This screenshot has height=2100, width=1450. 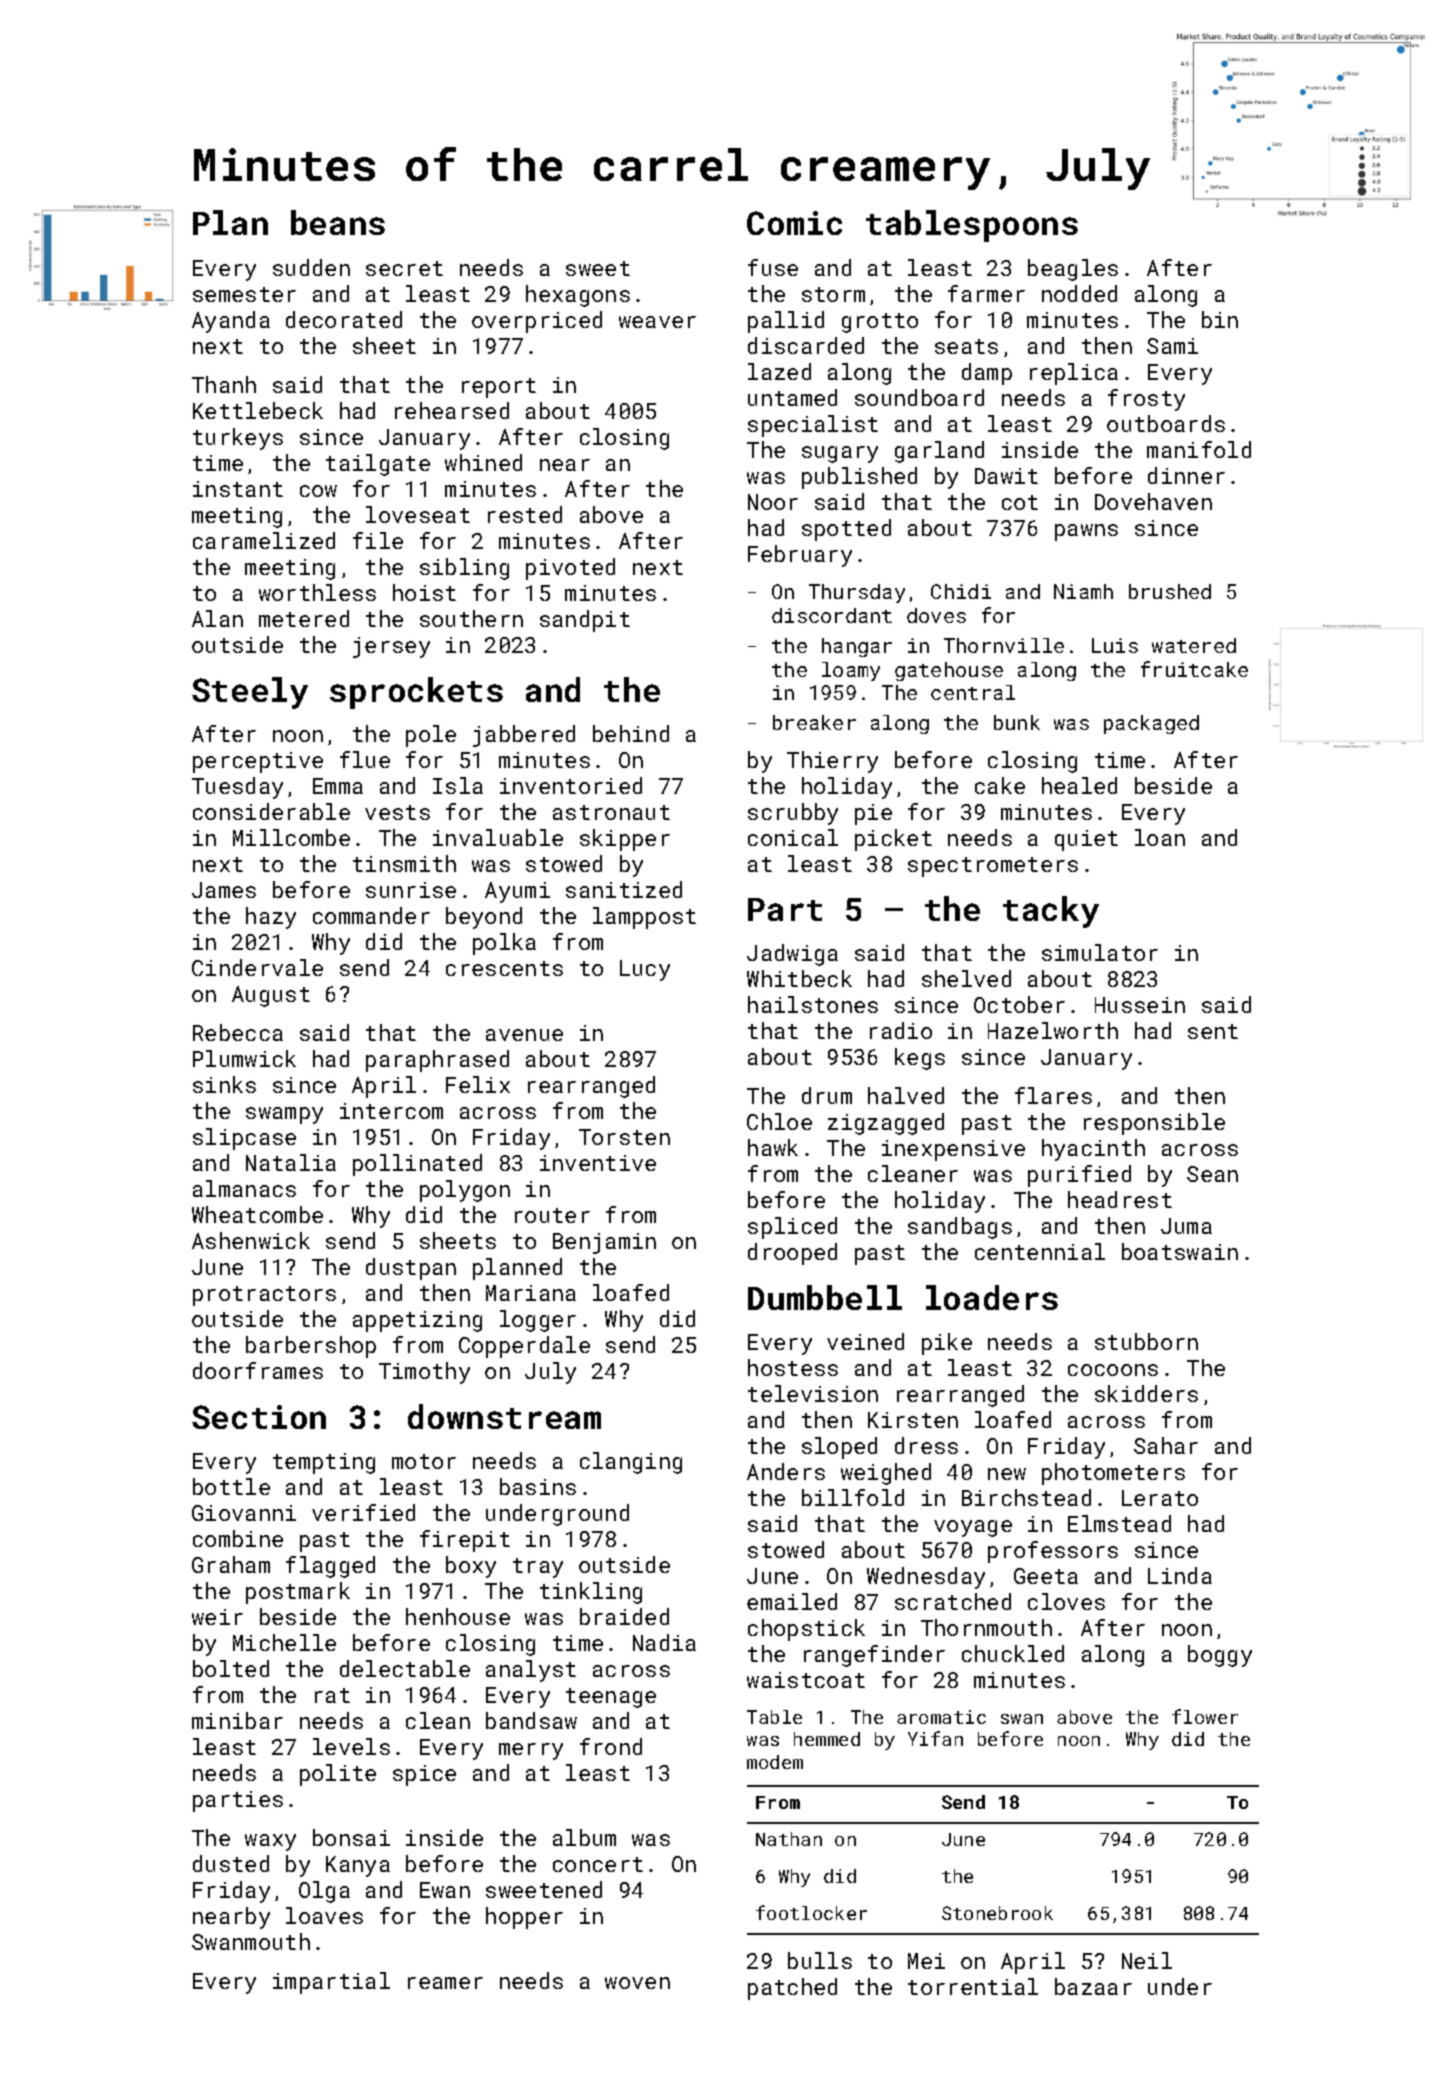 What do you see at coordinates (238, 1538) in the screenshot?
I see `combine` at bounding box center [238, 1538].
